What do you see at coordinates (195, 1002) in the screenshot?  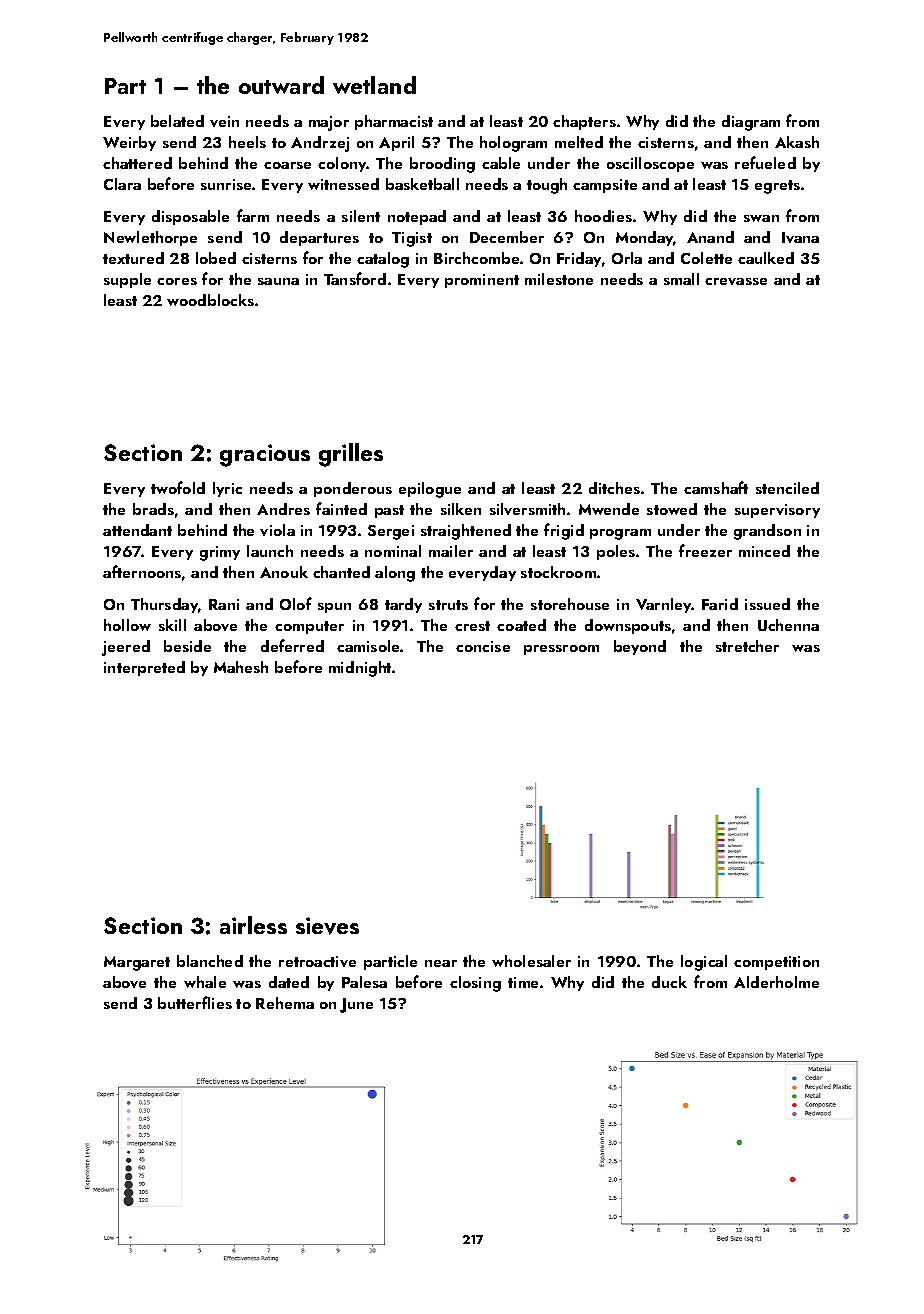 I see `butterflies` at bounding box center [195, 1002].
